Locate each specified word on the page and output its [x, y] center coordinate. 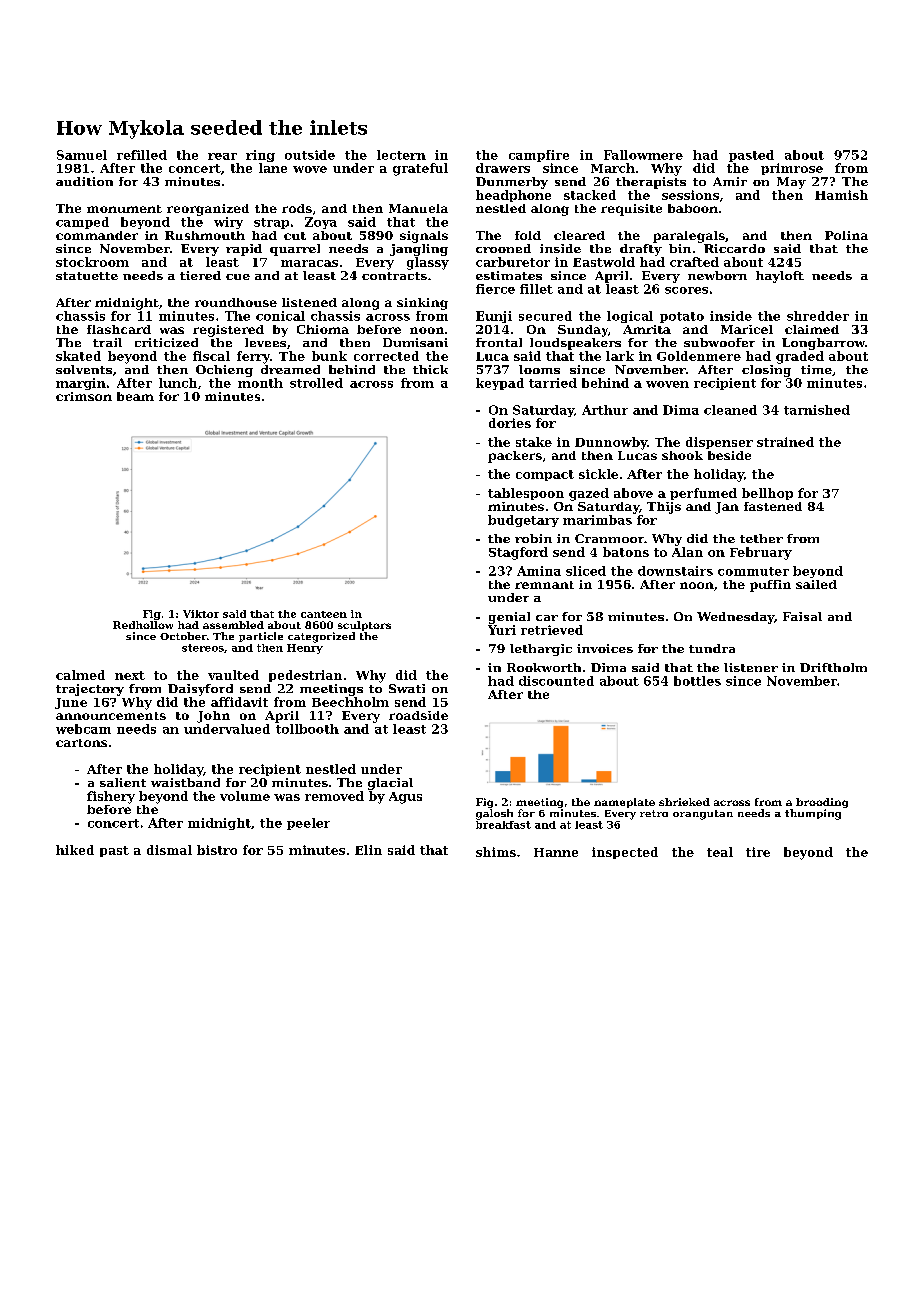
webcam [83, 729]
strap [271, 223]
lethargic [541, 650]
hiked [75, 850]
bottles [697, 681]
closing [766, 371]
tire [758, 852]
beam [135, 396]
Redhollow [143, 625]
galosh [494, 814]
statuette [87, 276]
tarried [553, 383]
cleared [579, 235]
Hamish [841, 195]
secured [545, 316]
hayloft [780, 277]
